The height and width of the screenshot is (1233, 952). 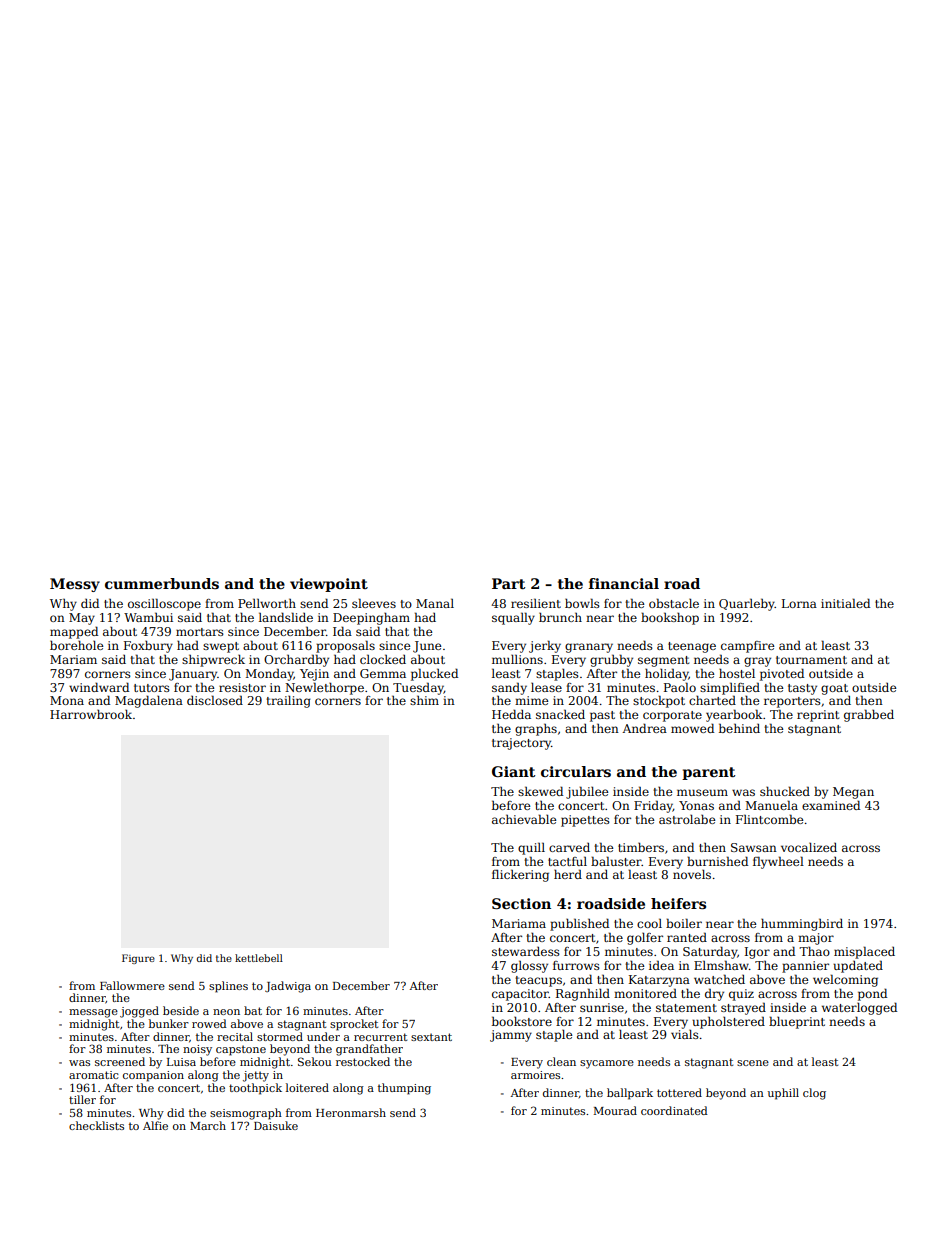 I want to click on kettlebell, so click(x=259, y=958).
